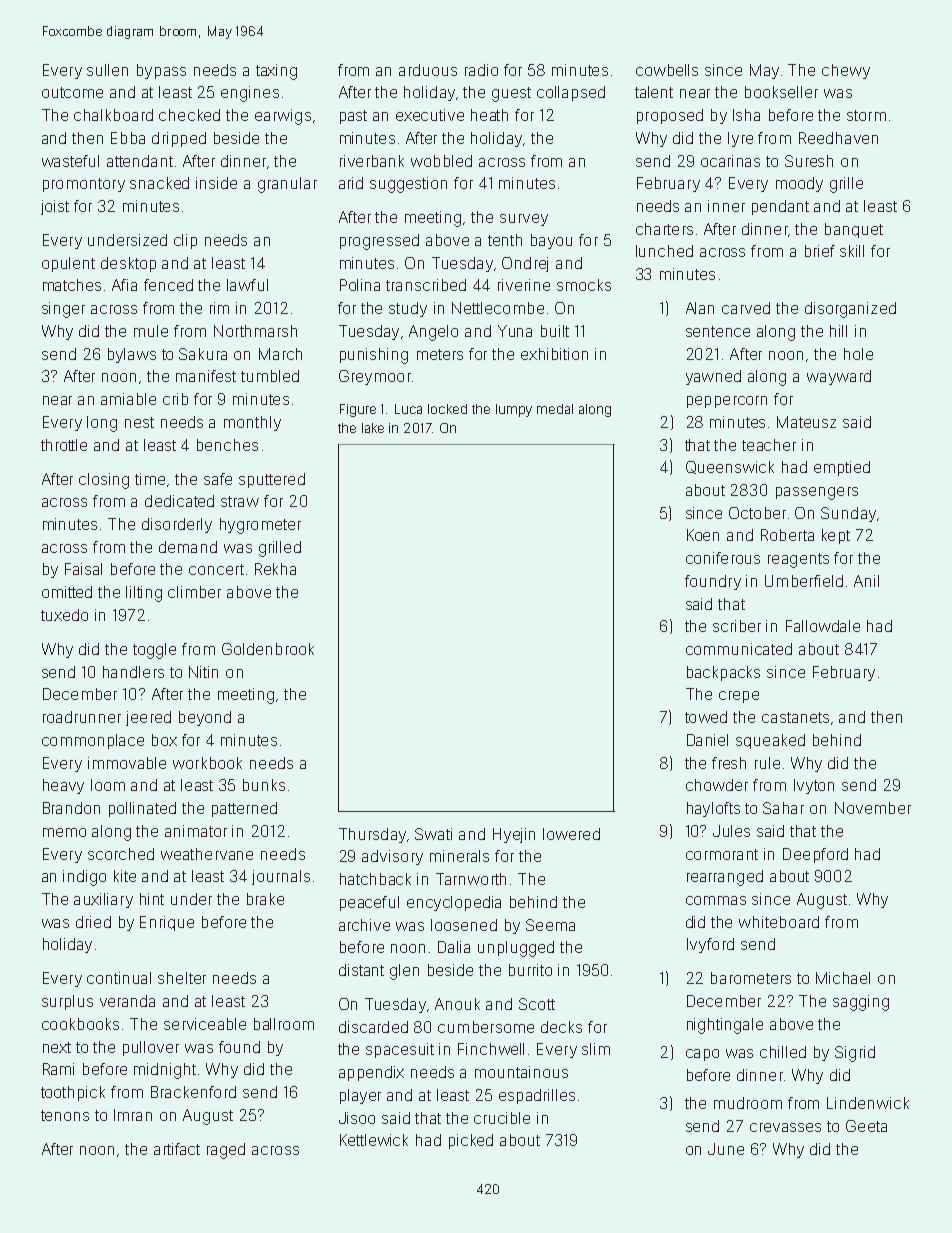  What do you see at coordinates (353, 117) in the screenshot?
I see `past` at bounding box center [353, 117].
